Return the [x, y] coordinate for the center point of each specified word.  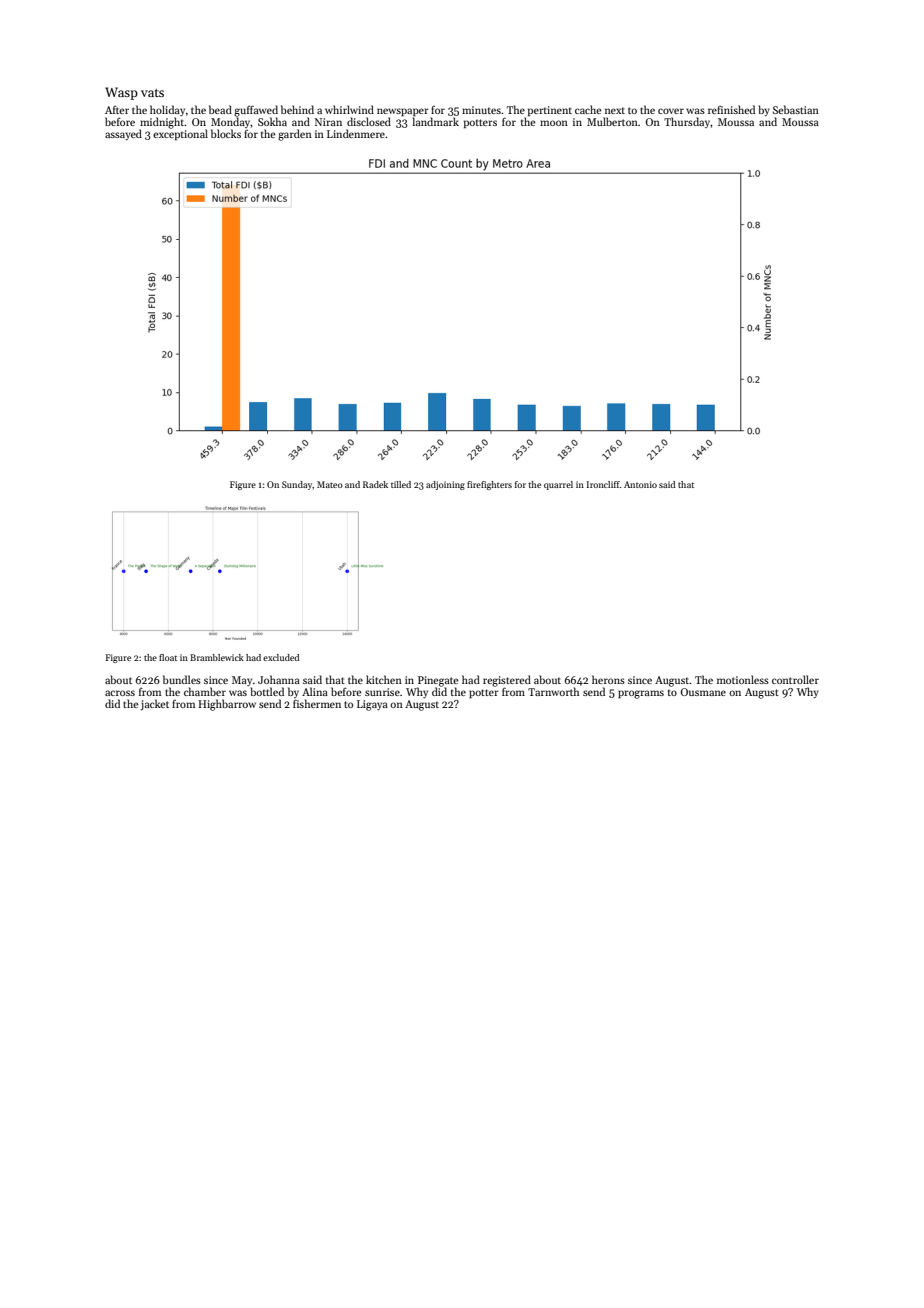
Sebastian [796, 109]
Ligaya [372, 705]
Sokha [272, 121]
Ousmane [703, 692]
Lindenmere [356, 133]
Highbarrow [227, 705]
